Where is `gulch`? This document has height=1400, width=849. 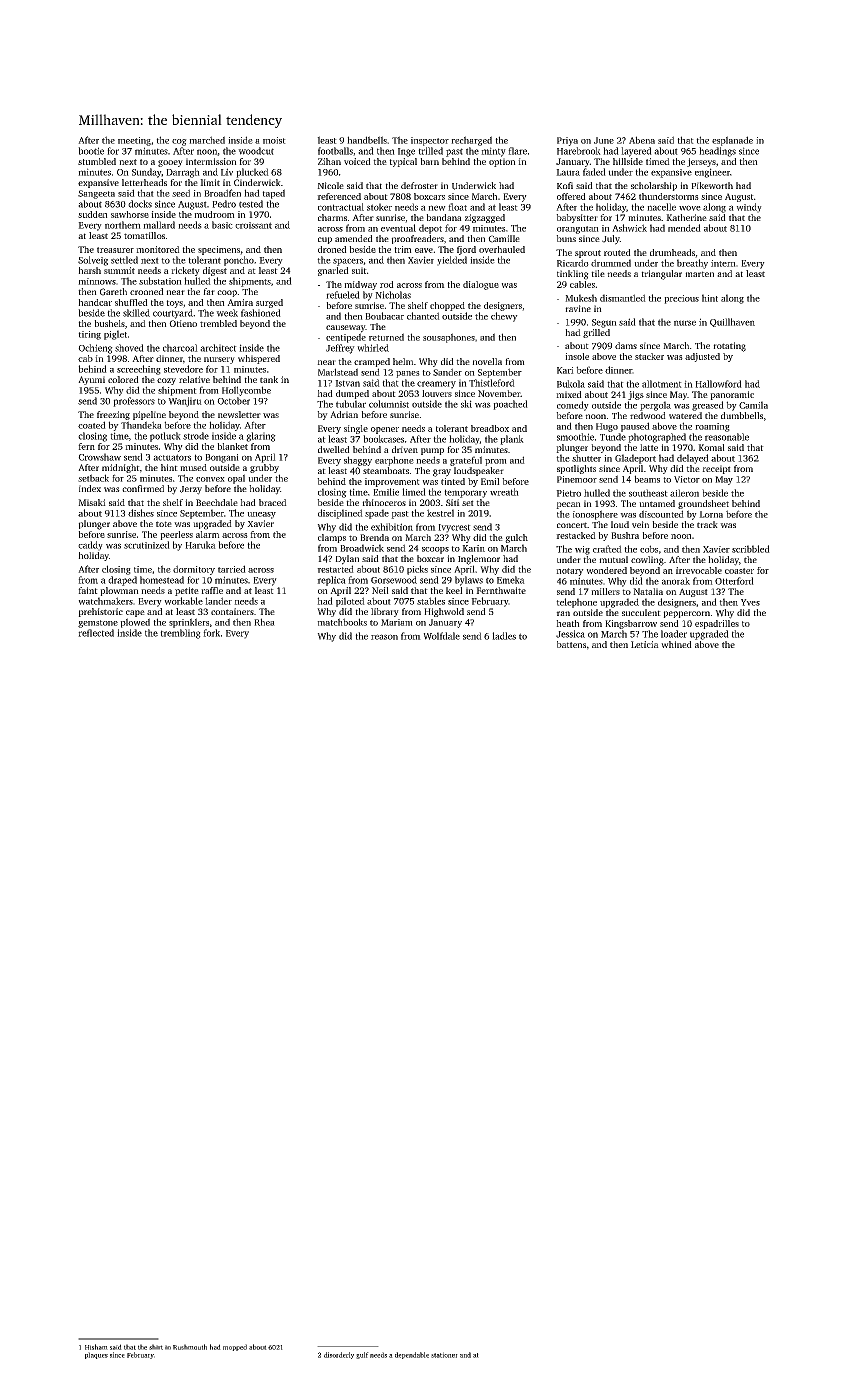 gulch is located at coordinates (516, 538).
